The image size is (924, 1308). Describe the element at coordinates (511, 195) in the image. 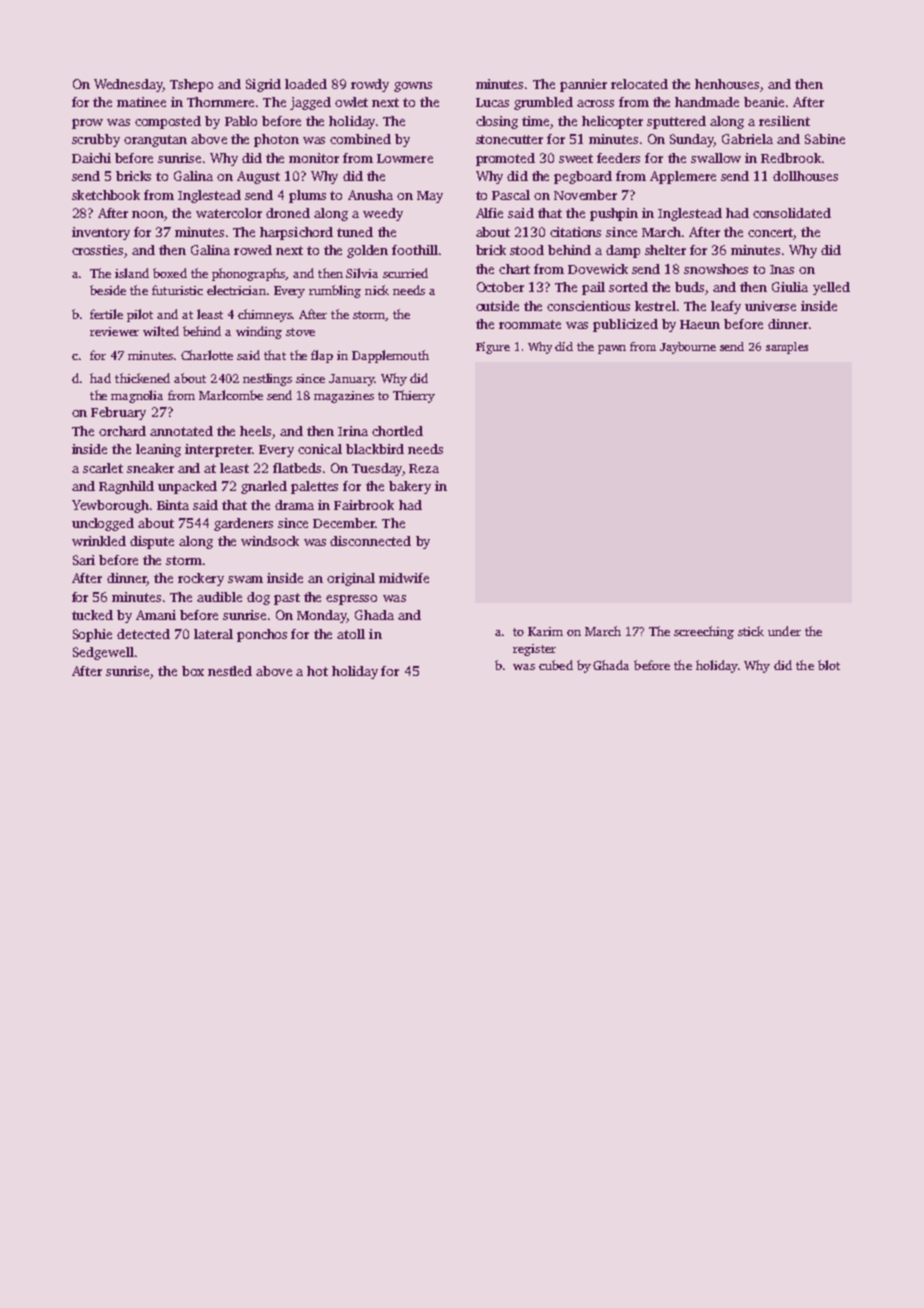

I see `Pascal` at that location.
